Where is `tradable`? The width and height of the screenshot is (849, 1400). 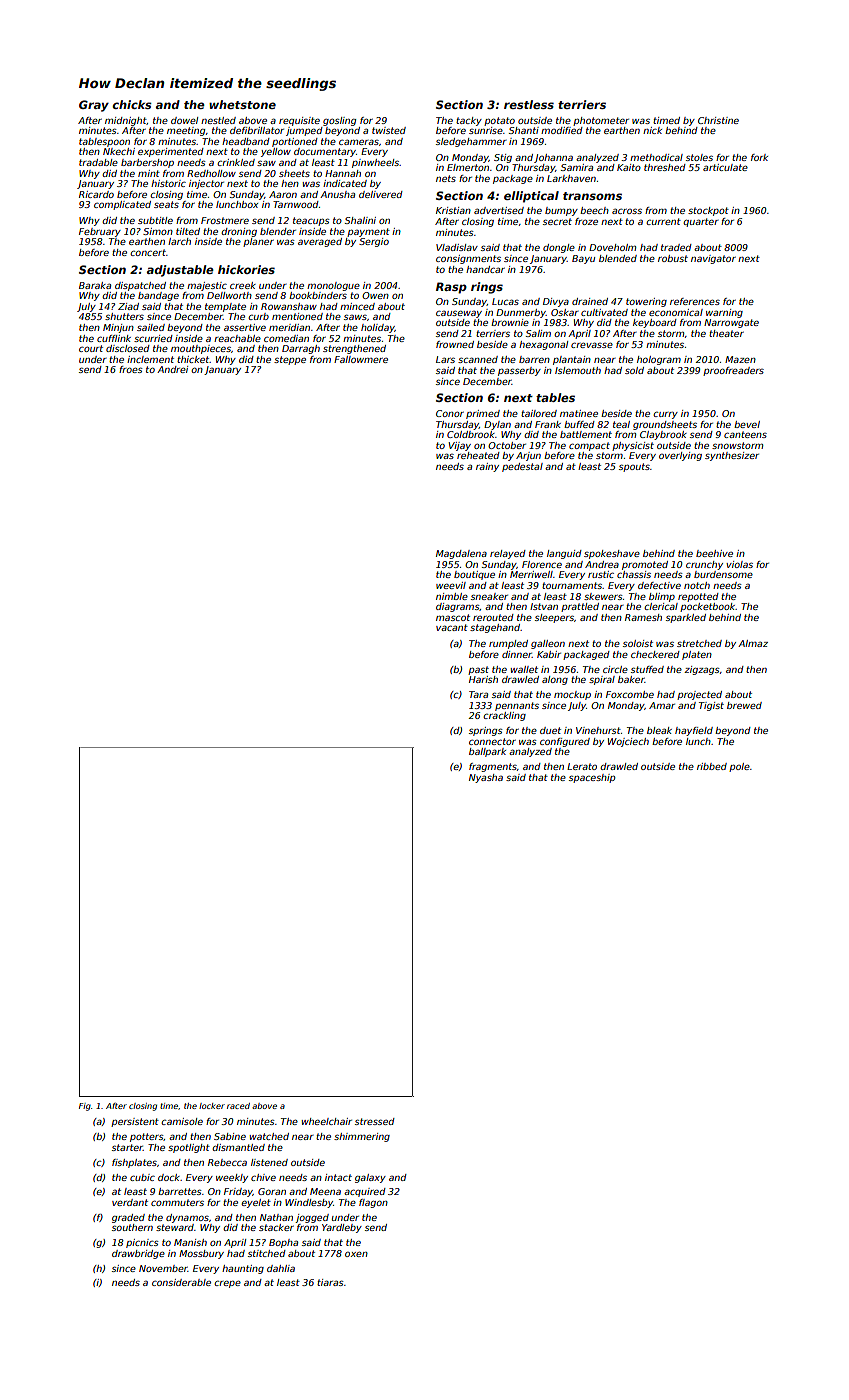 tradable is located at coordinates (98, 162).
